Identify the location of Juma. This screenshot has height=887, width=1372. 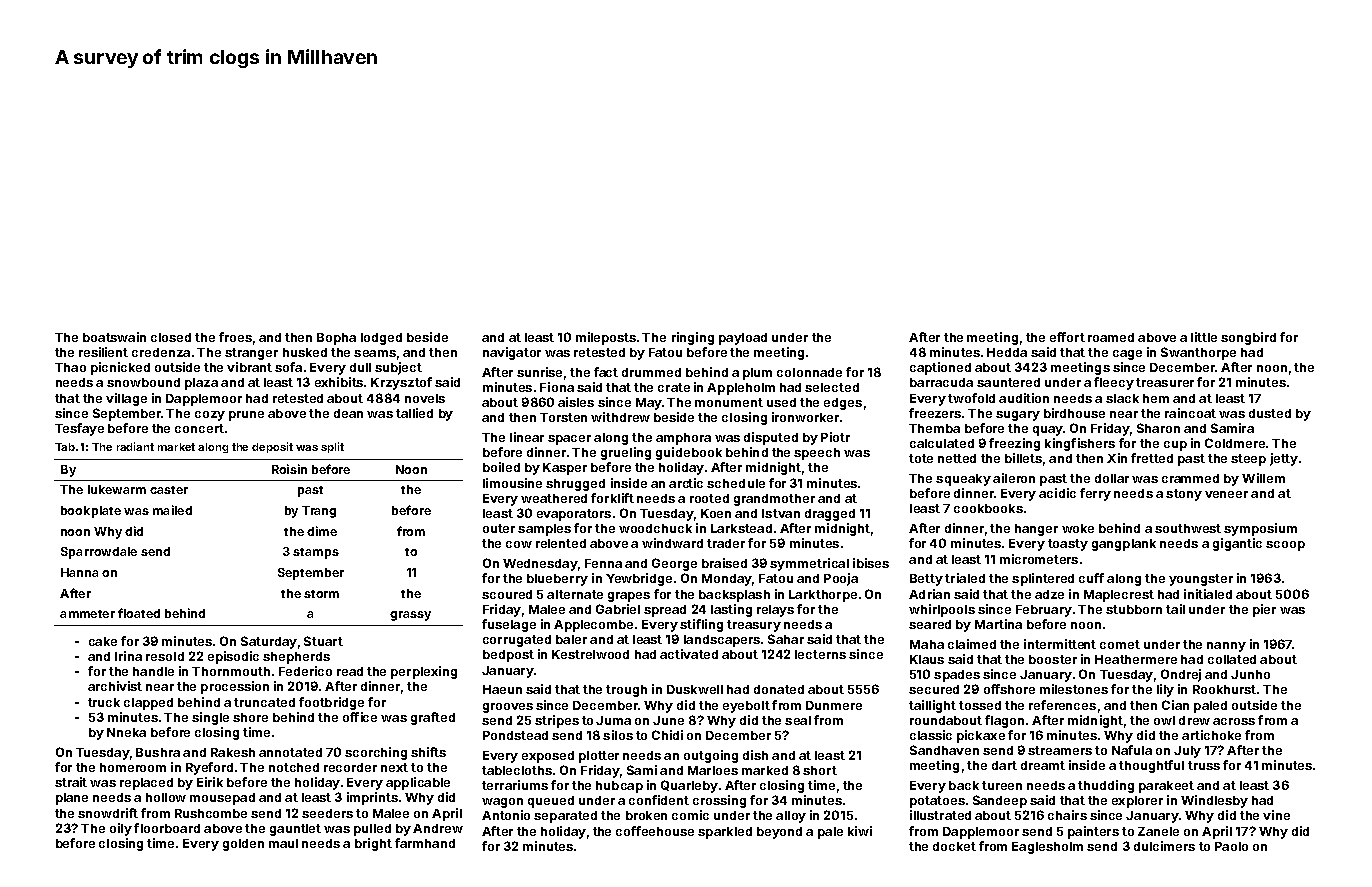
(613, 720).
